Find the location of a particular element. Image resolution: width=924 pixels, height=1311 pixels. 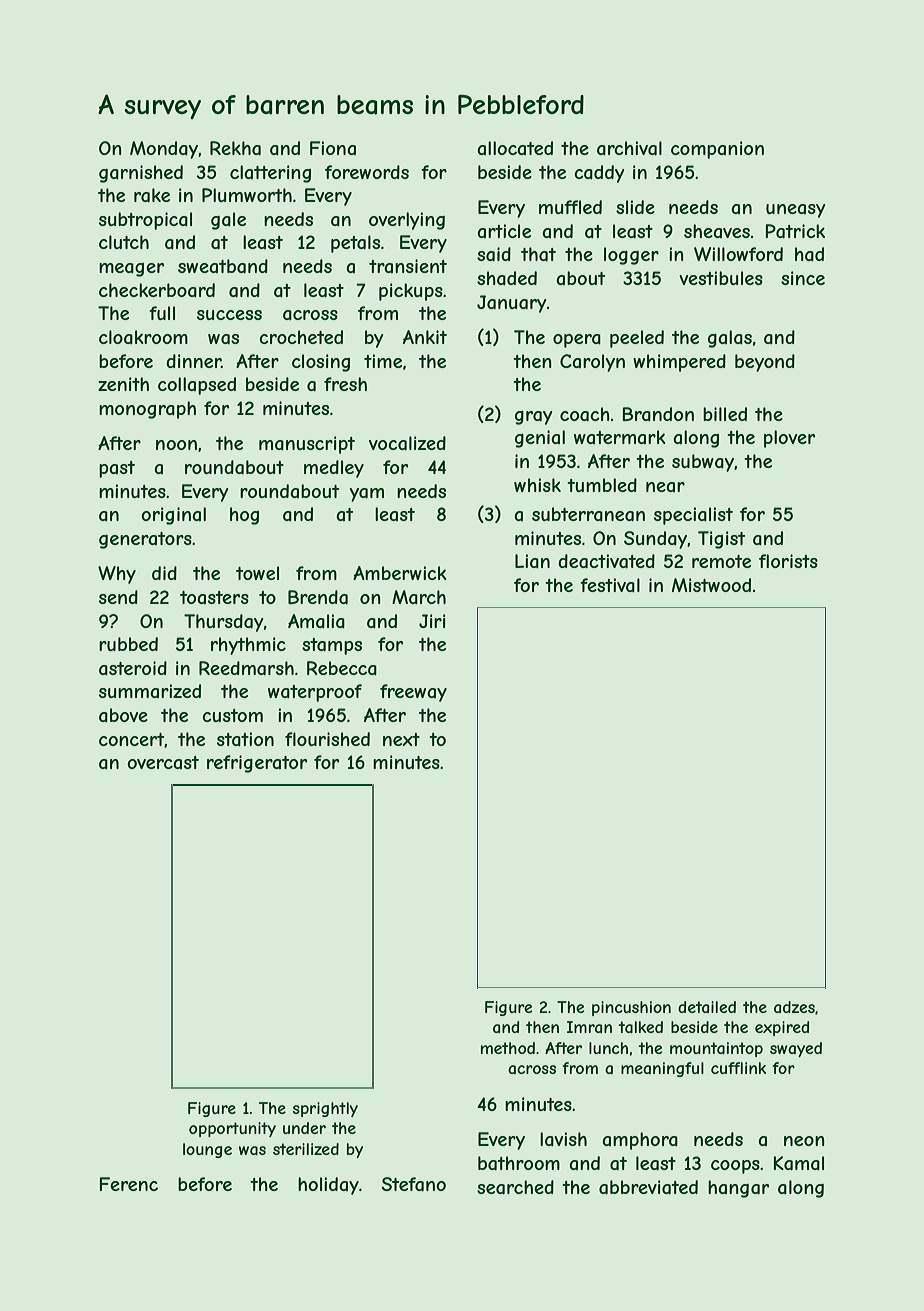

Sunday is located at coordinates (655, 540).
